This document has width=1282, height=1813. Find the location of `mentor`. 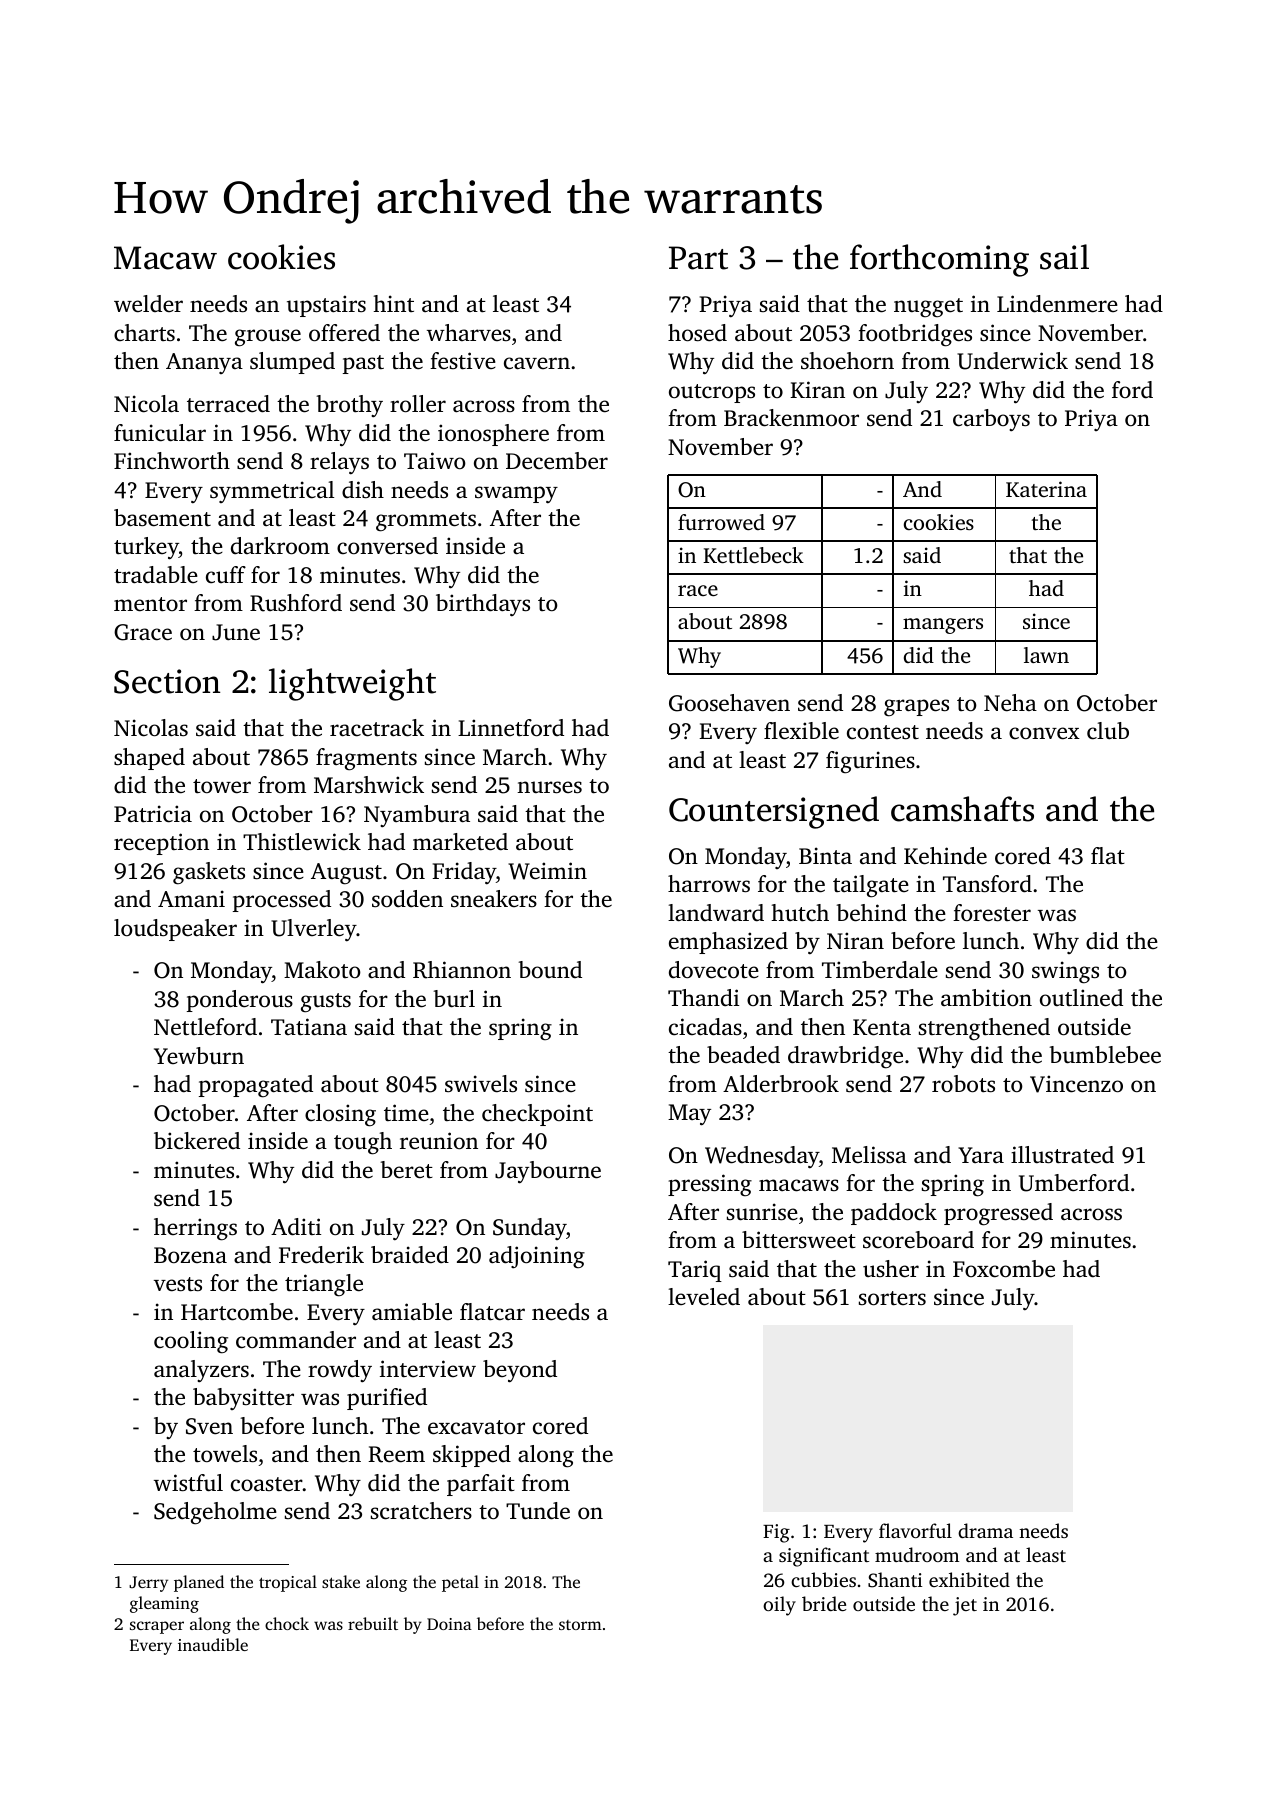

mentor is located at coordinates (150, 604).
